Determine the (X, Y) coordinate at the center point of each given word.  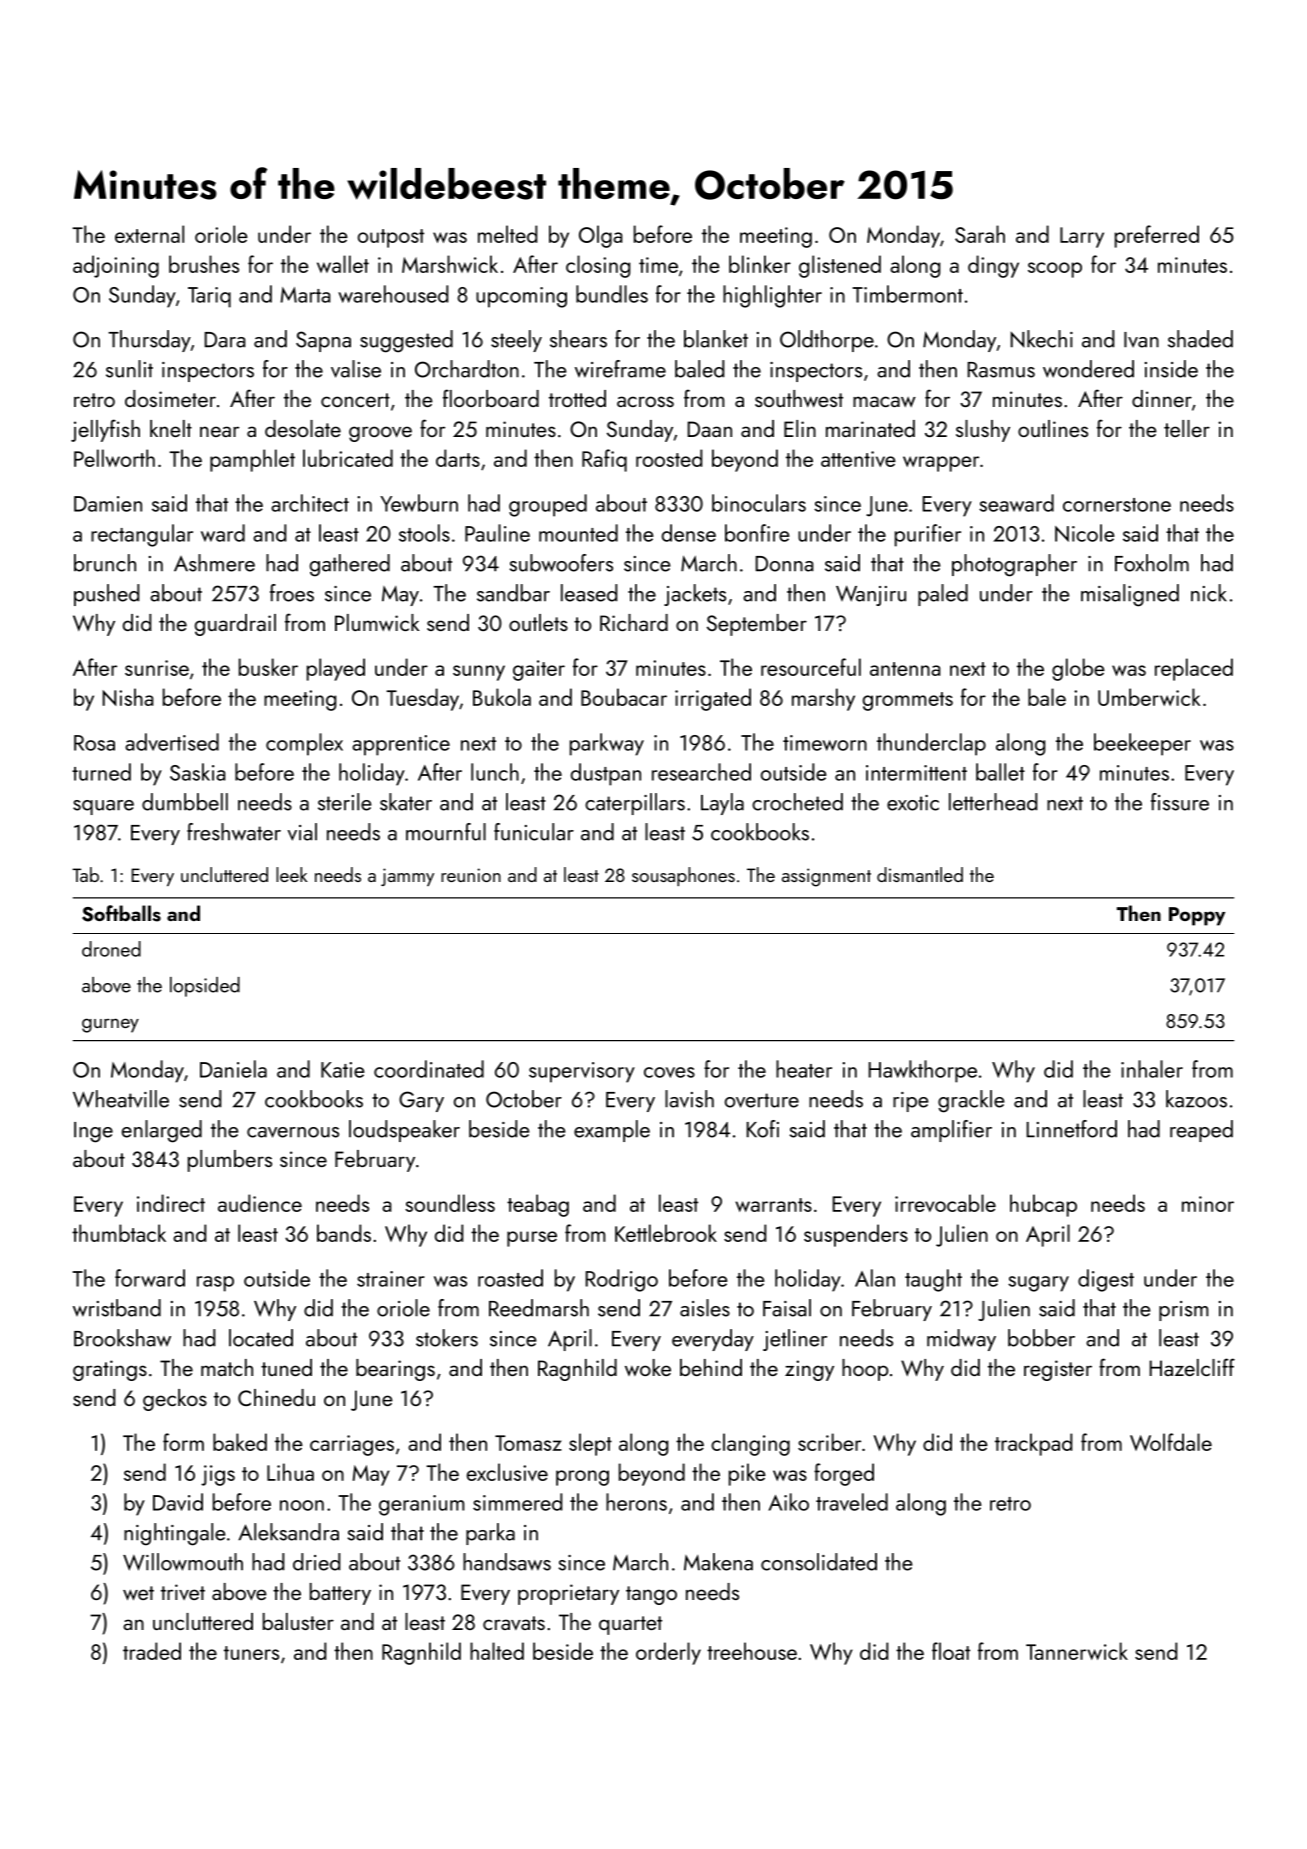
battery (340, 1594)
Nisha (128, 697)
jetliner (795, 1340)
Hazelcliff (1192, 1367)
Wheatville (121, 1099)
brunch (105, 563)
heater (804, 1069)
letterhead (993, 802)
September (757, 625)
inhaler (1152, 1069)
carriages (352, 1445)
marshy (823, 699)
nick (1209, 593)
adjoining (116, 266)
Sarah (980, 234)
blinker (760, 264)
